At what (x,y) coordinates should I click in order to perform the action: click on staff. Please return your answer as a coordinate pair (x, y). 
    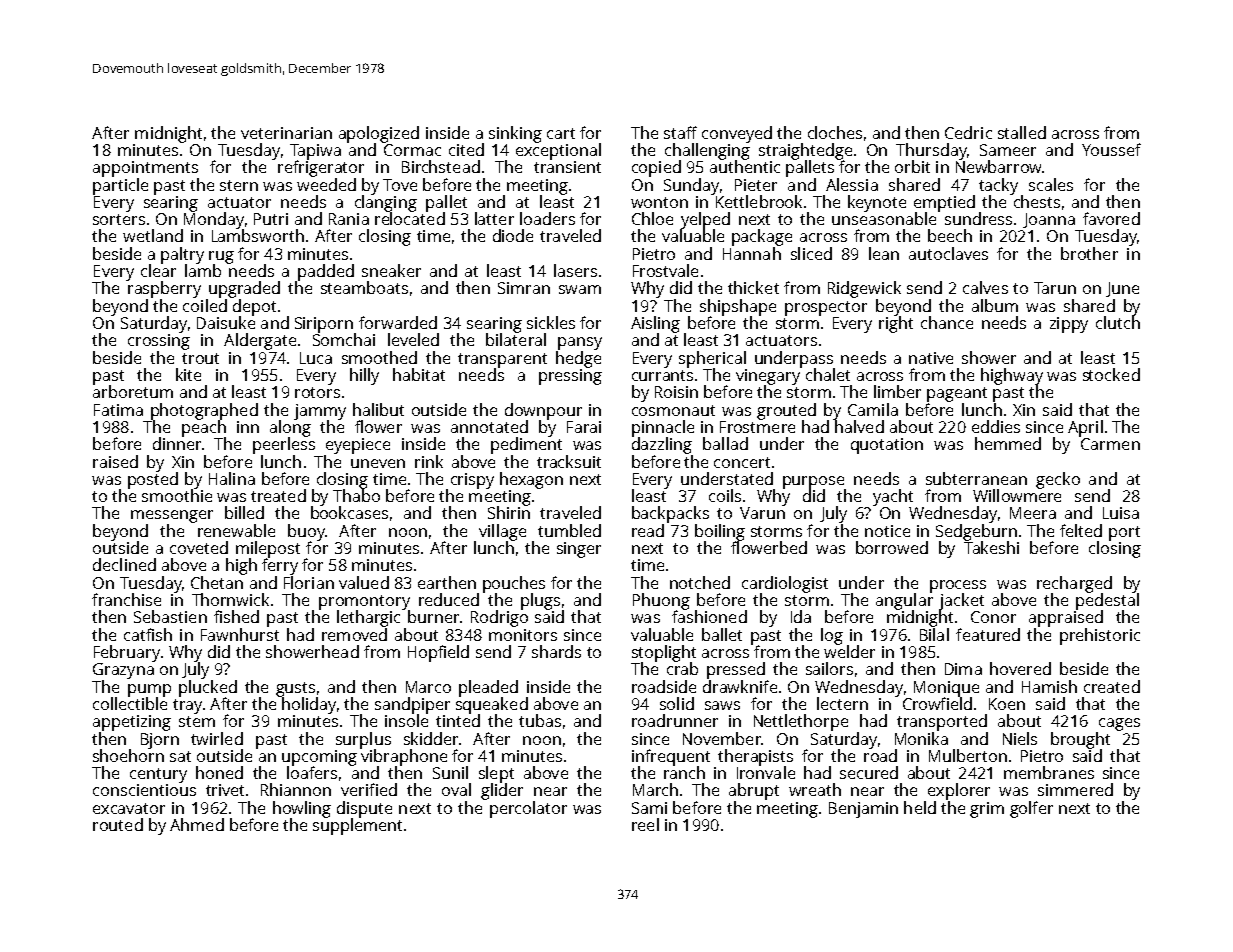
    Looking at the image, I should click on (680, 132).
